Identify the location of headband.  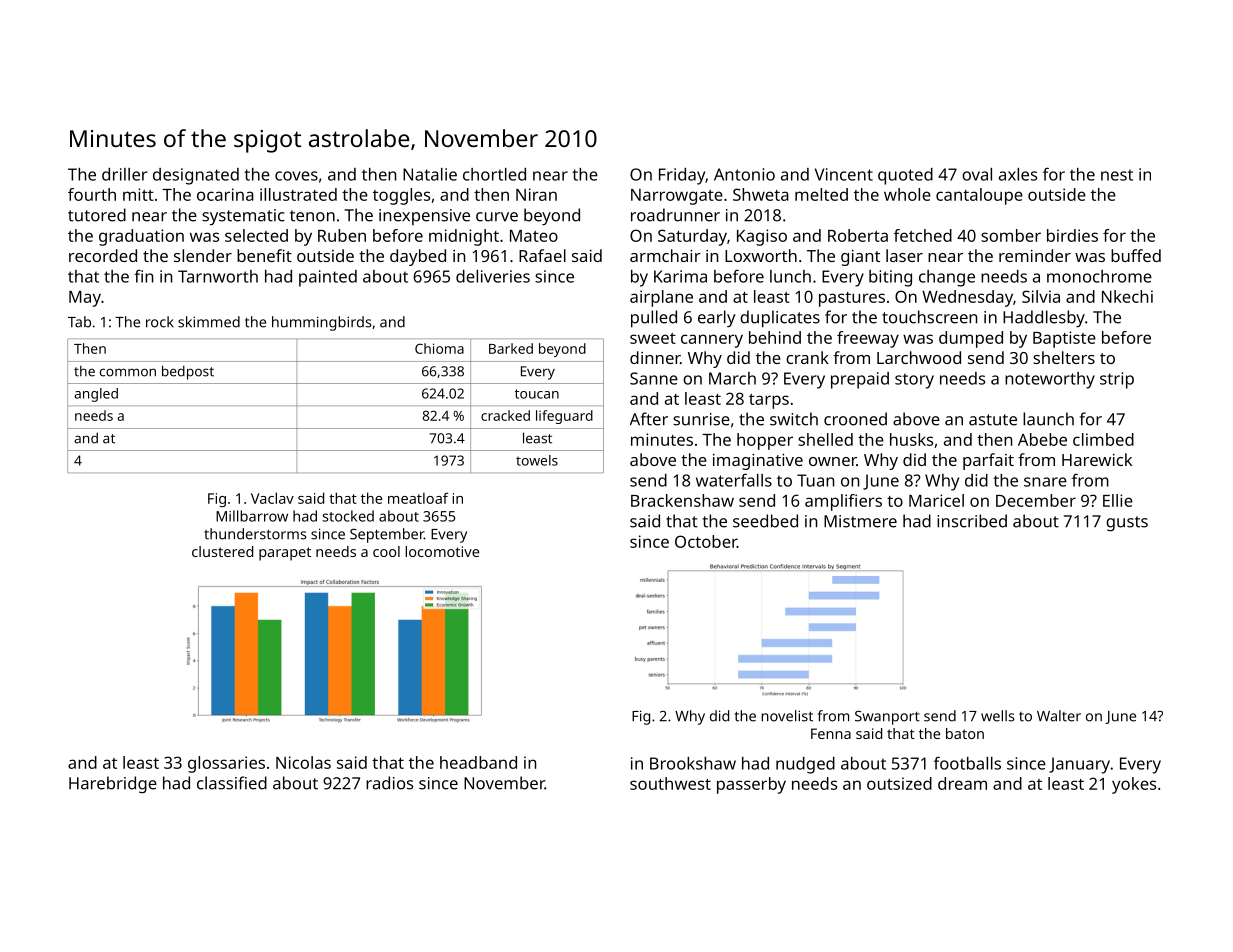
(478, 762).
